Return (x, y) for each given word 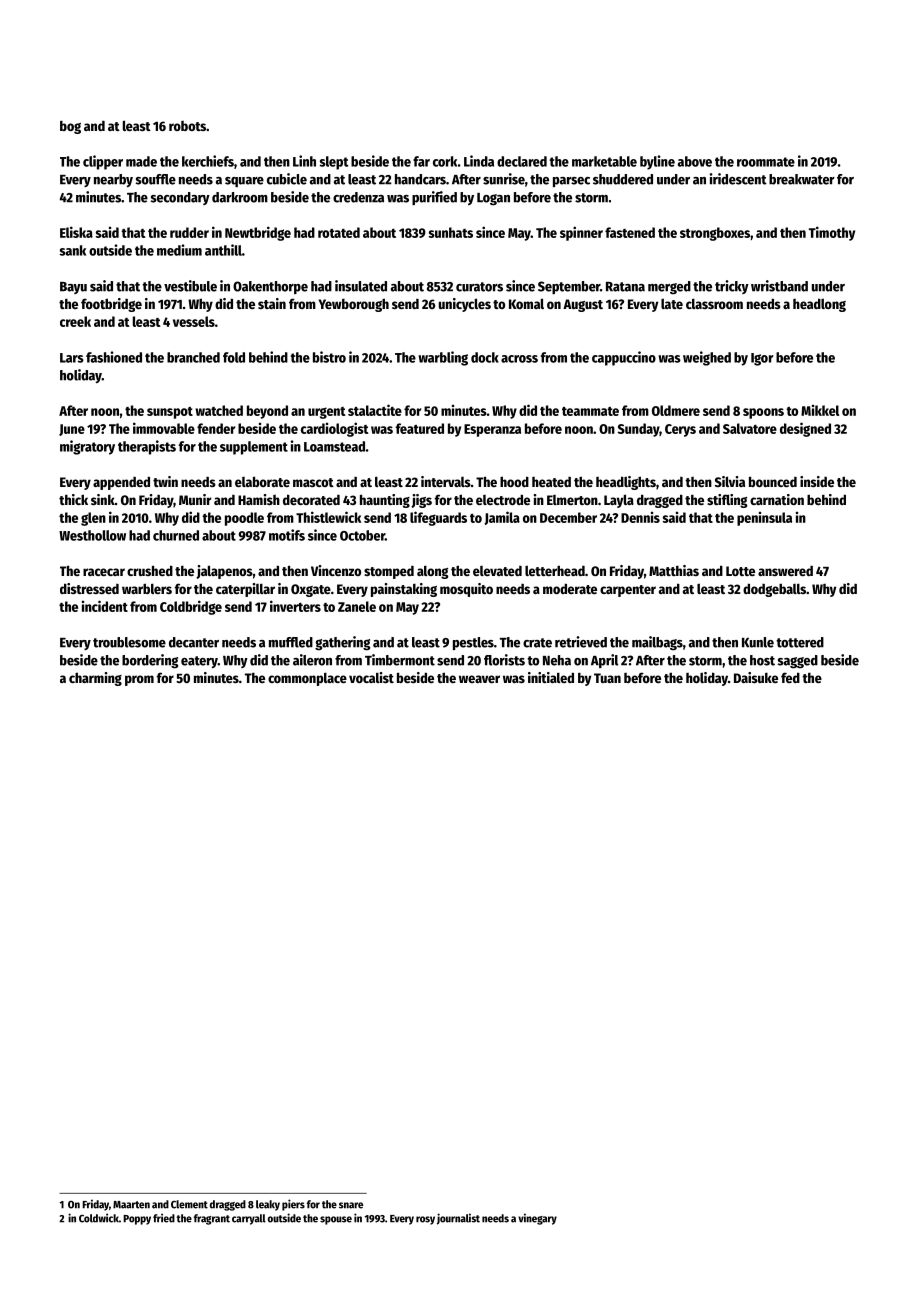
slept (333, 163)
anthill (223, 250)
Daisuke (756, 677)
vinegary (537, 1219)
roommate (766, 162)
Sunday (638, 430)
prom (139, 680)
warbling (443, 358)
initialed (551, 677)
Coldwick (99, 1218)
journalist (458, 1219)
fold (234, 357)
